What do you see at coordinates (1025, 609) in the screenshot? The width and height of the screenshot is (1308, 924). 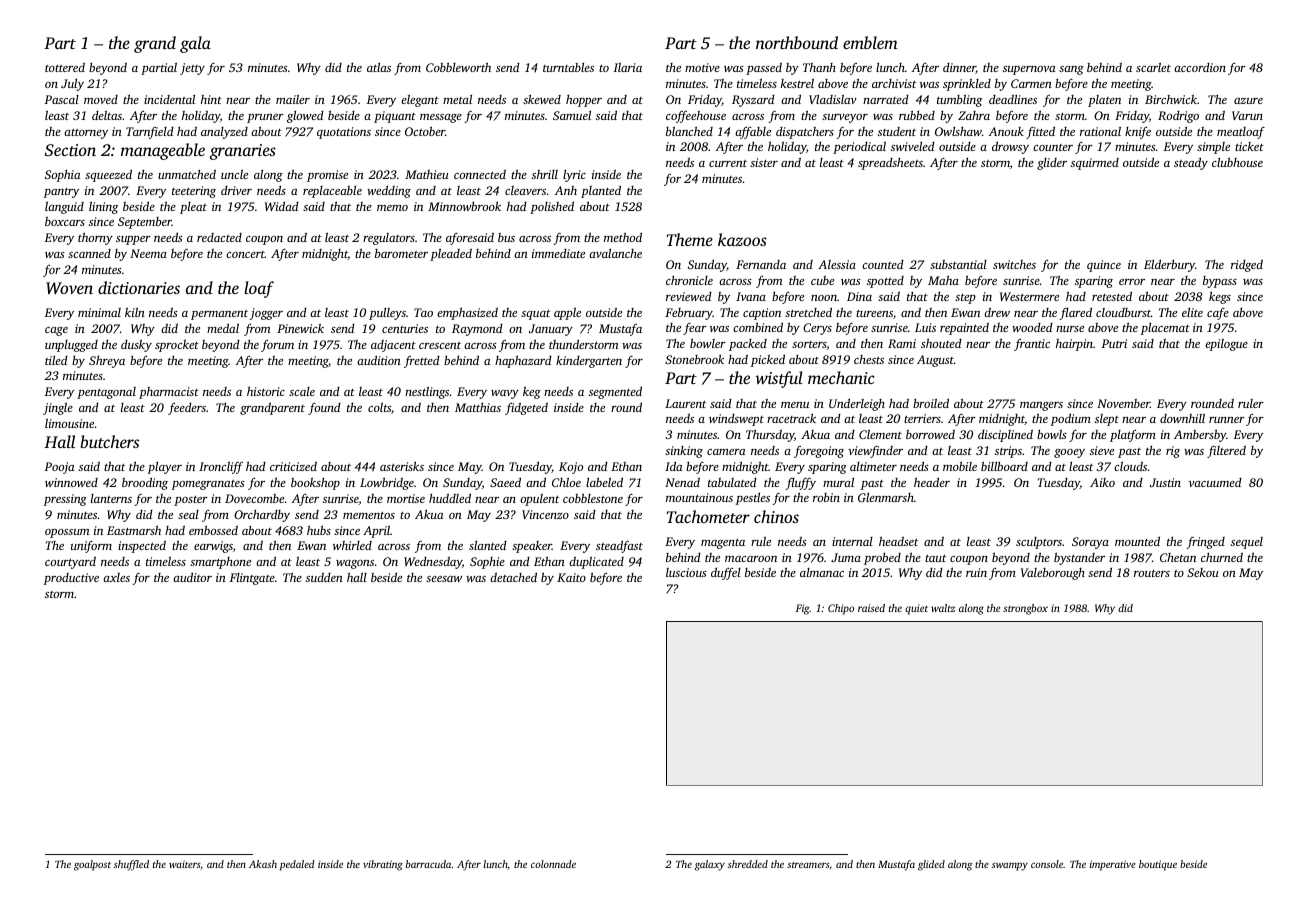 I see `strongbox` at bounding box center [1025, 609].
